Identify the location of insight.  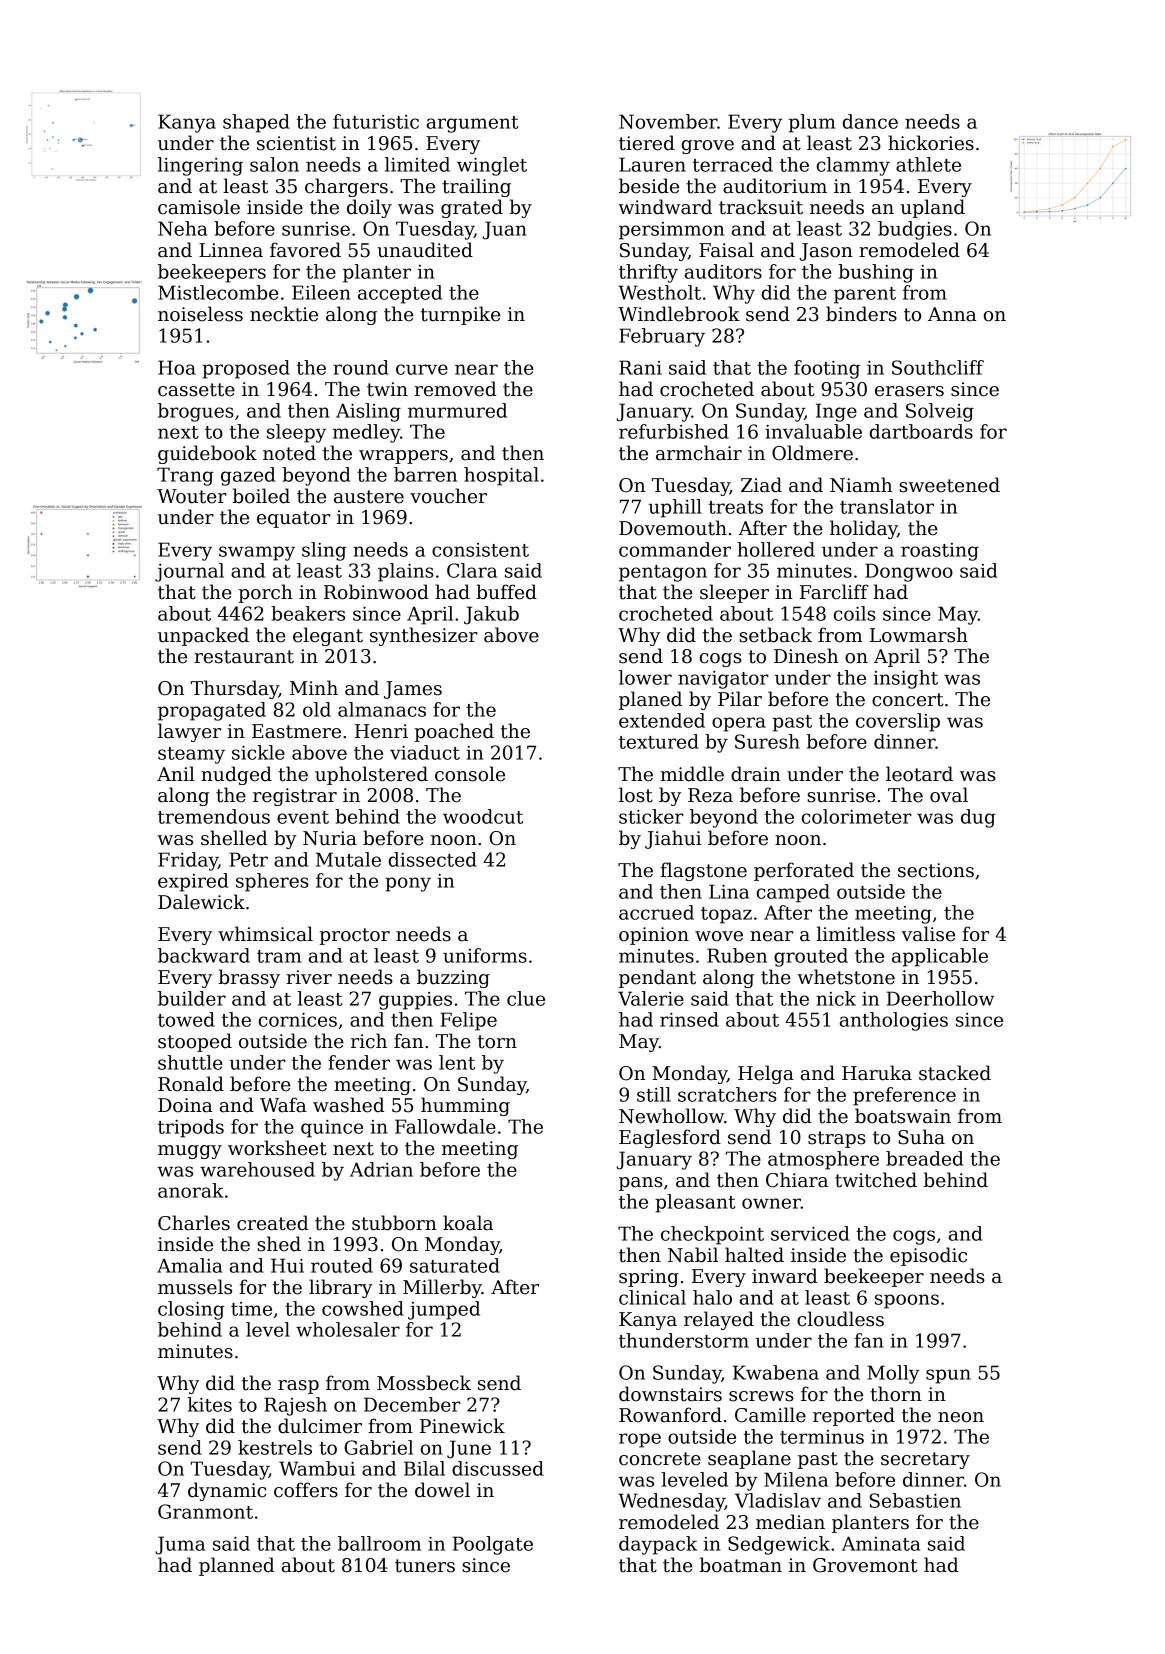
(906, 679).
